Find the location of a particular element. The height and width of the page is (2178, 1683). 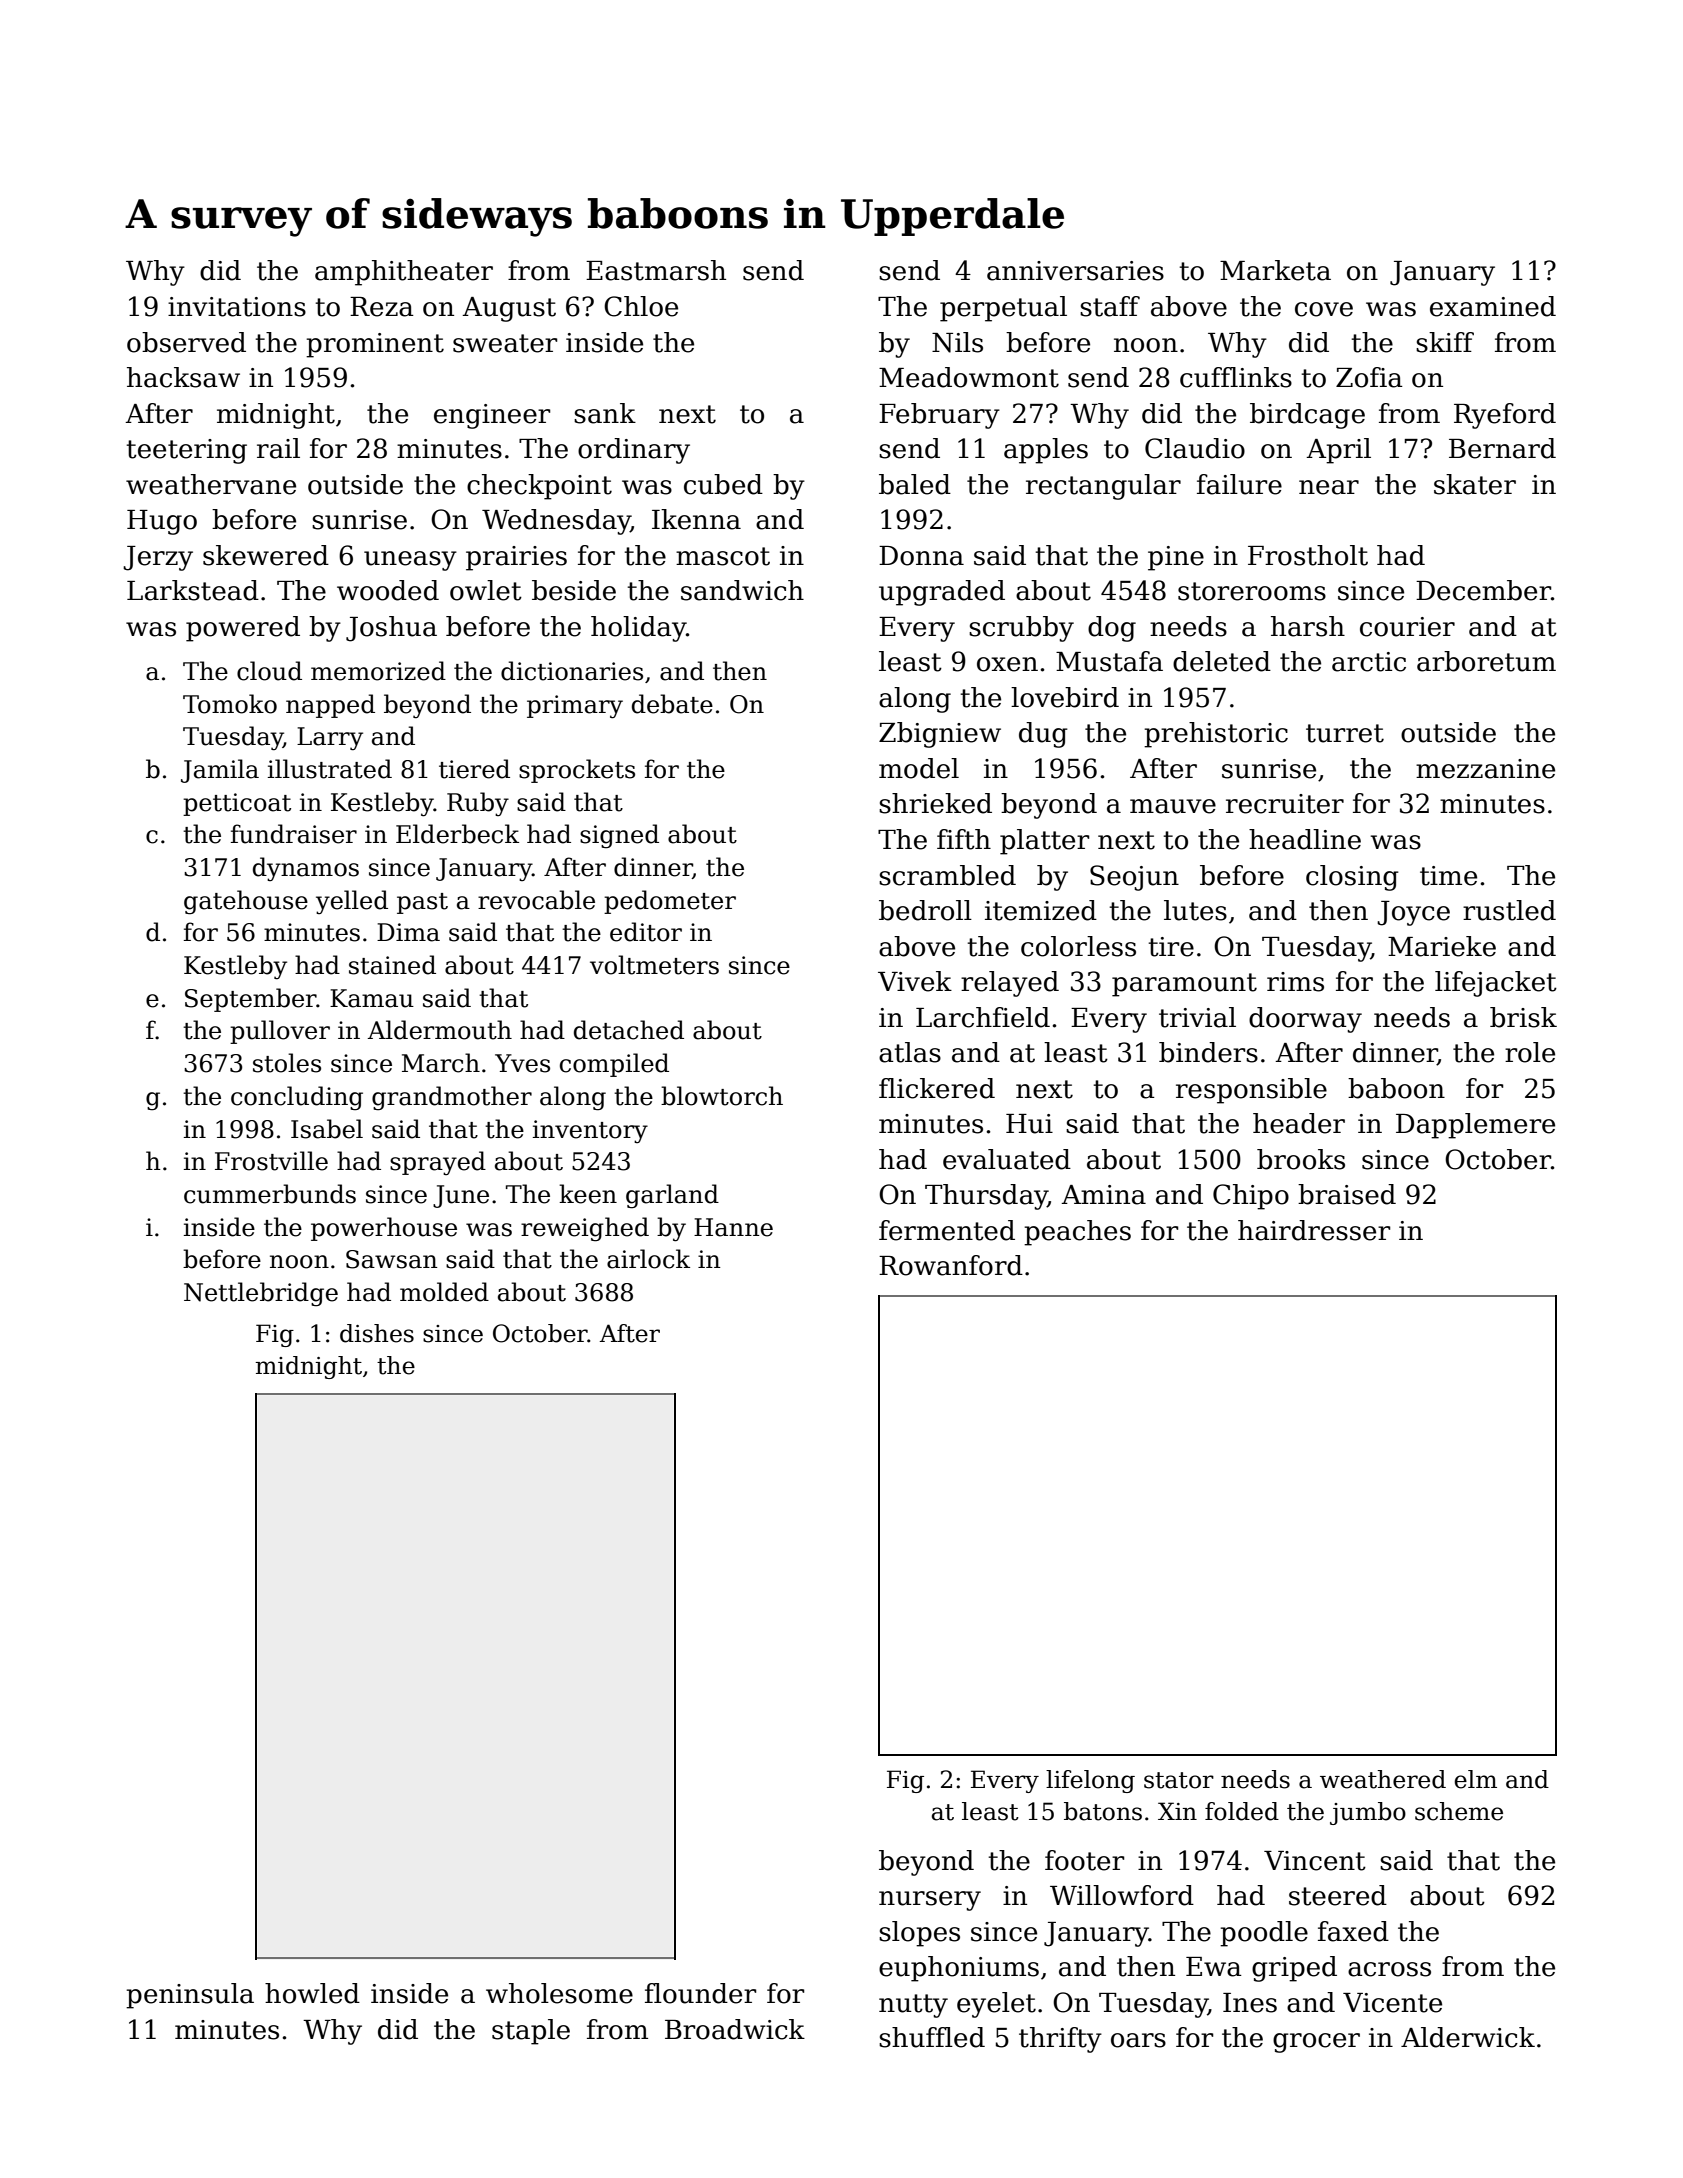

hairdresser is located at coordinates (1314, 1230).
